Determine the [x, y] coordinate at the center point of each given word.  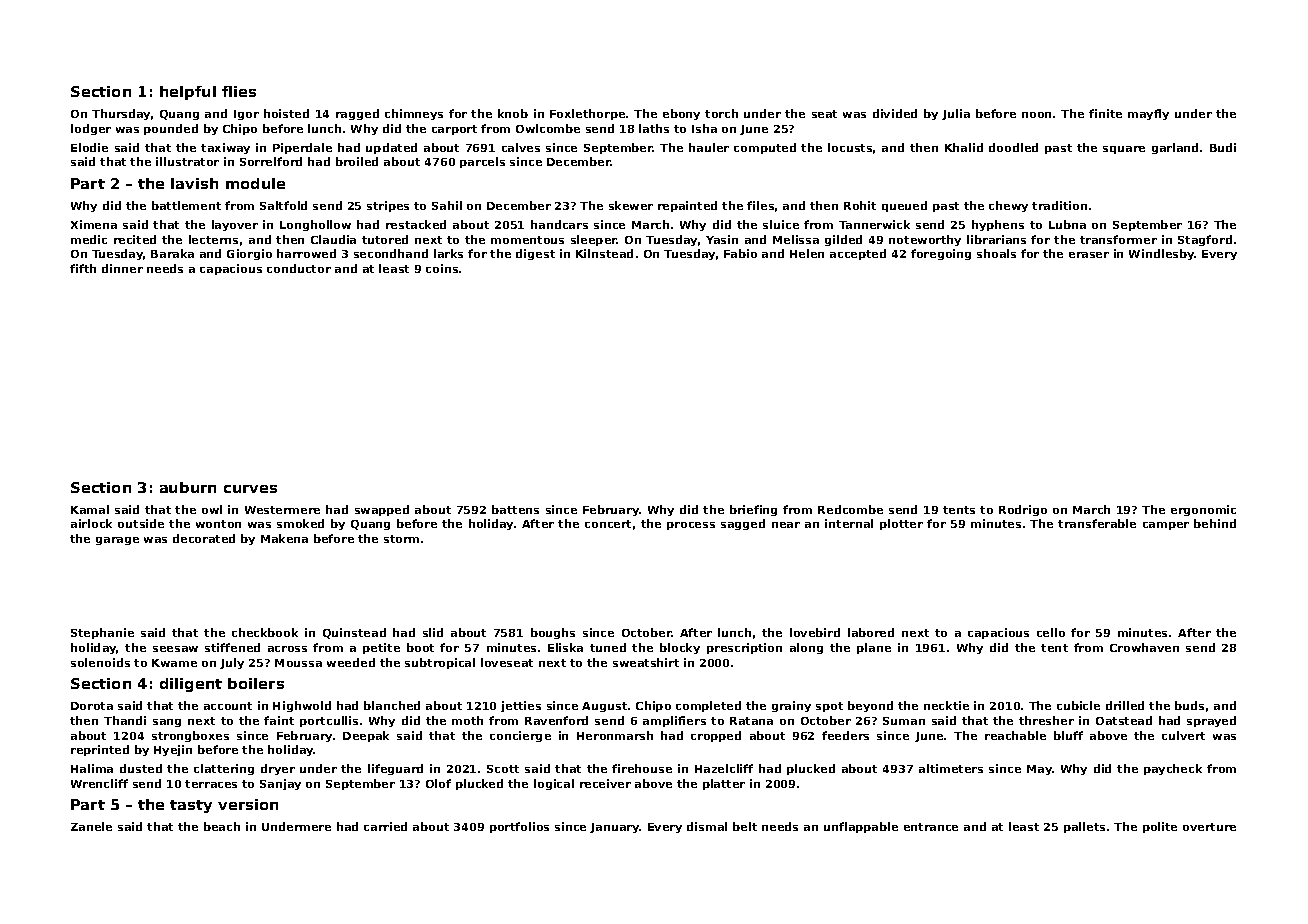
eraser [1089, 255]
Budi [1223, 147]
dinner [122, 268]
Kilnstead [604, 253]
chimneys [414, 114]
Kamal [90, 509]
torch [721, 113]
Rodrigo [1023, 510]
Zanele [91, 826]
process [691, 526]
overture [1209, 827]
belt [745, 826]
